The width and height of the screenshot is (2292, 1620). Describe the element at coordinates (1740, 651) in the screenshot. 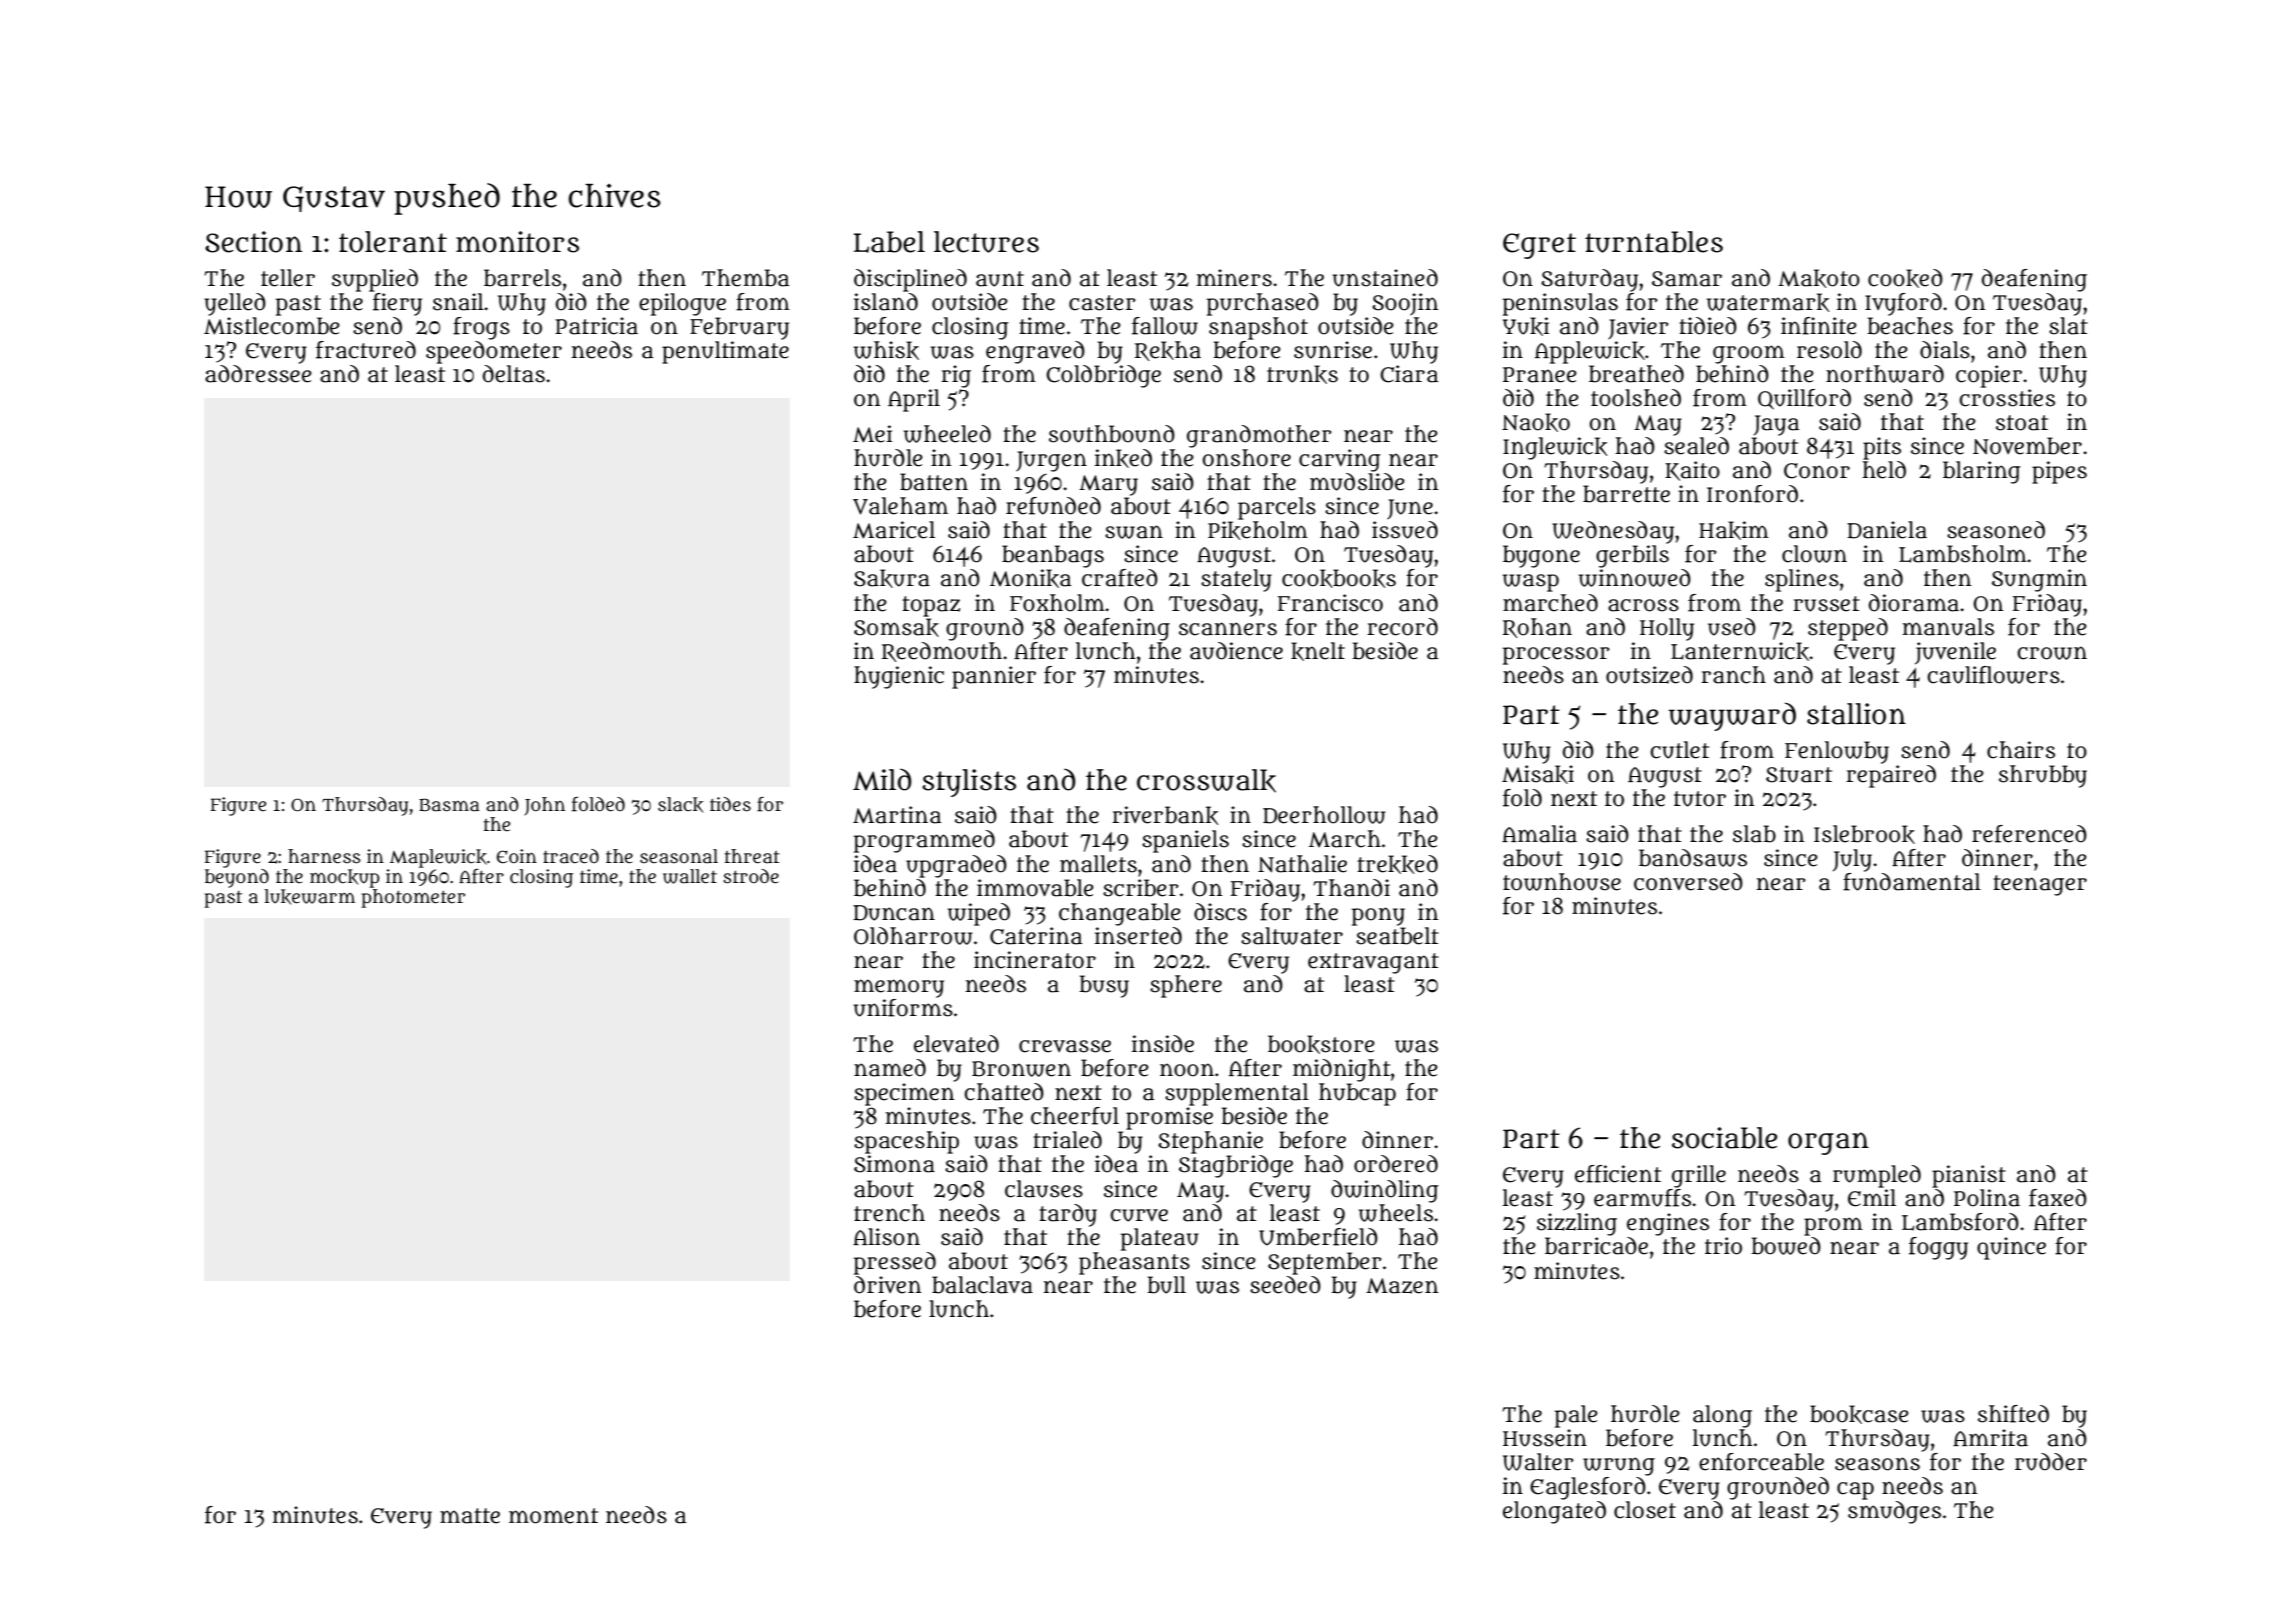

I see `Lanternwick` at that location.
